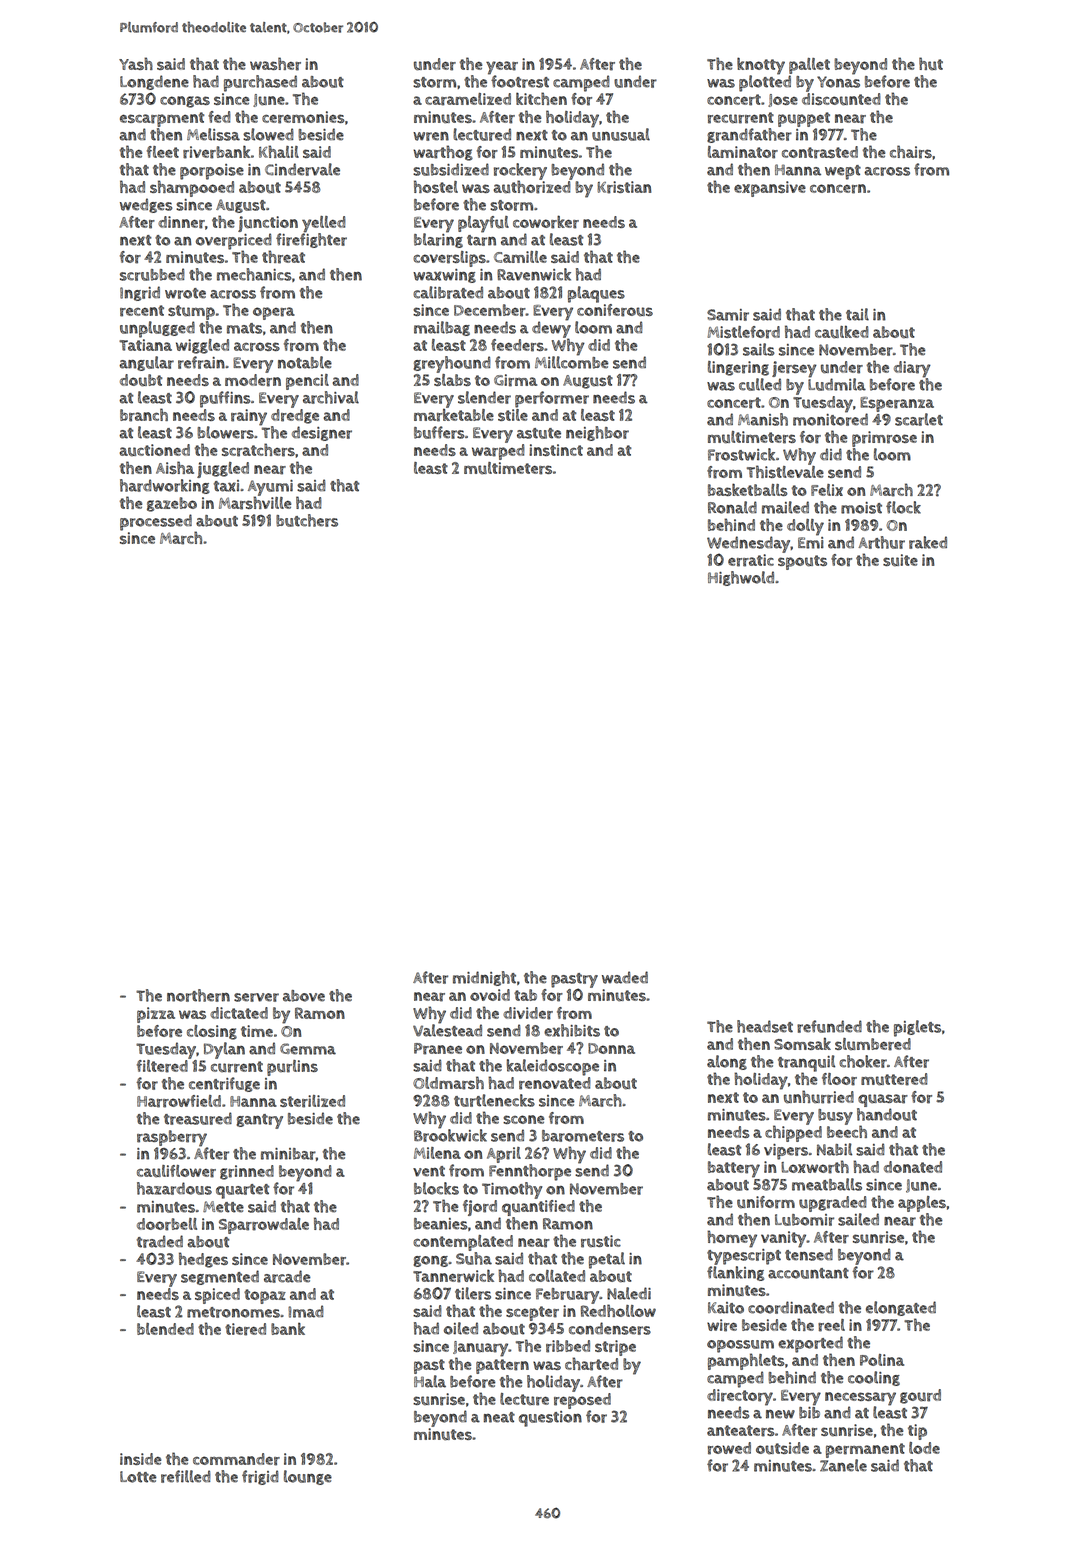  I want to click on midnight, so click(484, 978).
